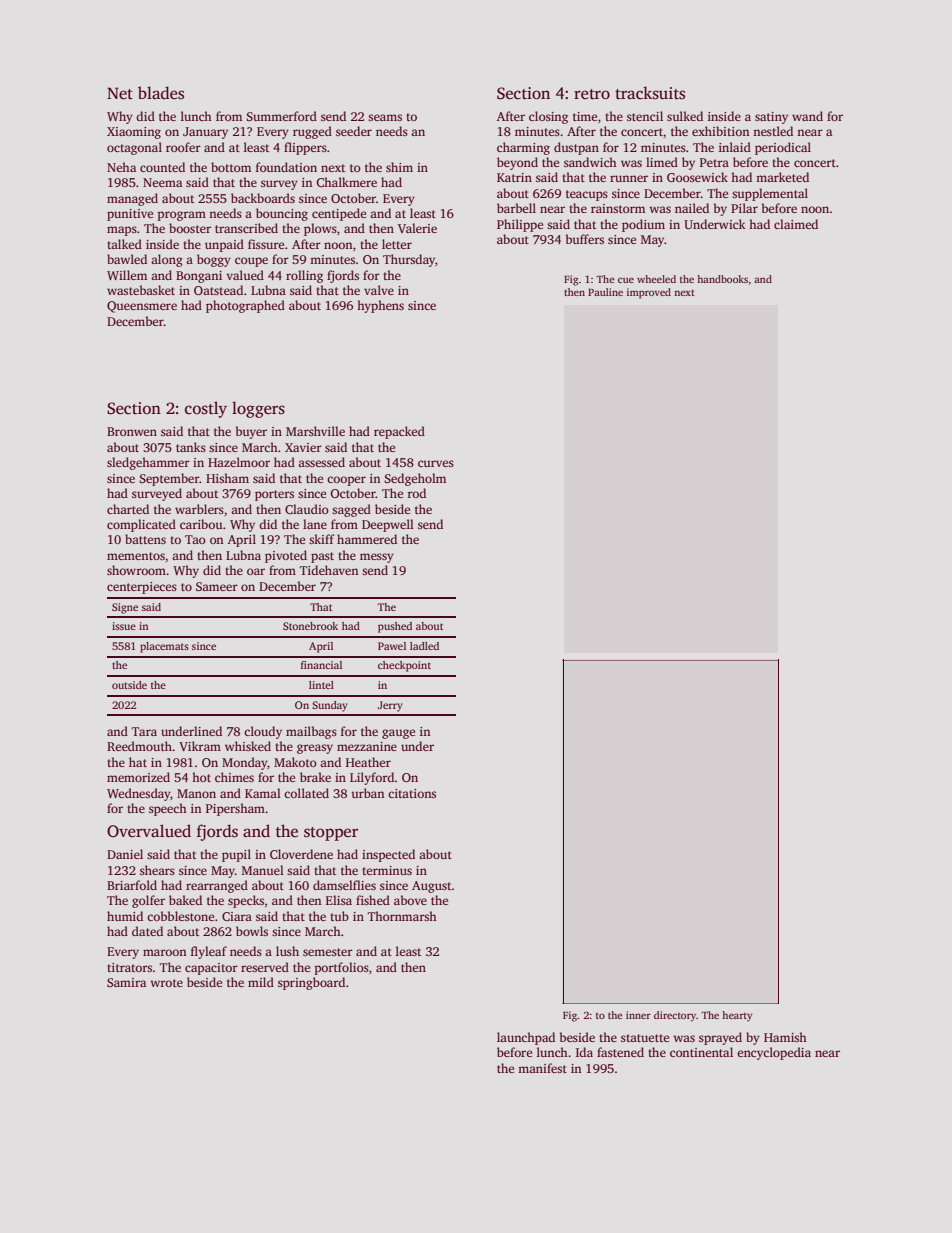 Image resolution: width=952 pixels, height=1233 pixels. What do you see at coordinates (697, 177) in the image?
I see `Goosewick` at bounding box center [697, 177].
